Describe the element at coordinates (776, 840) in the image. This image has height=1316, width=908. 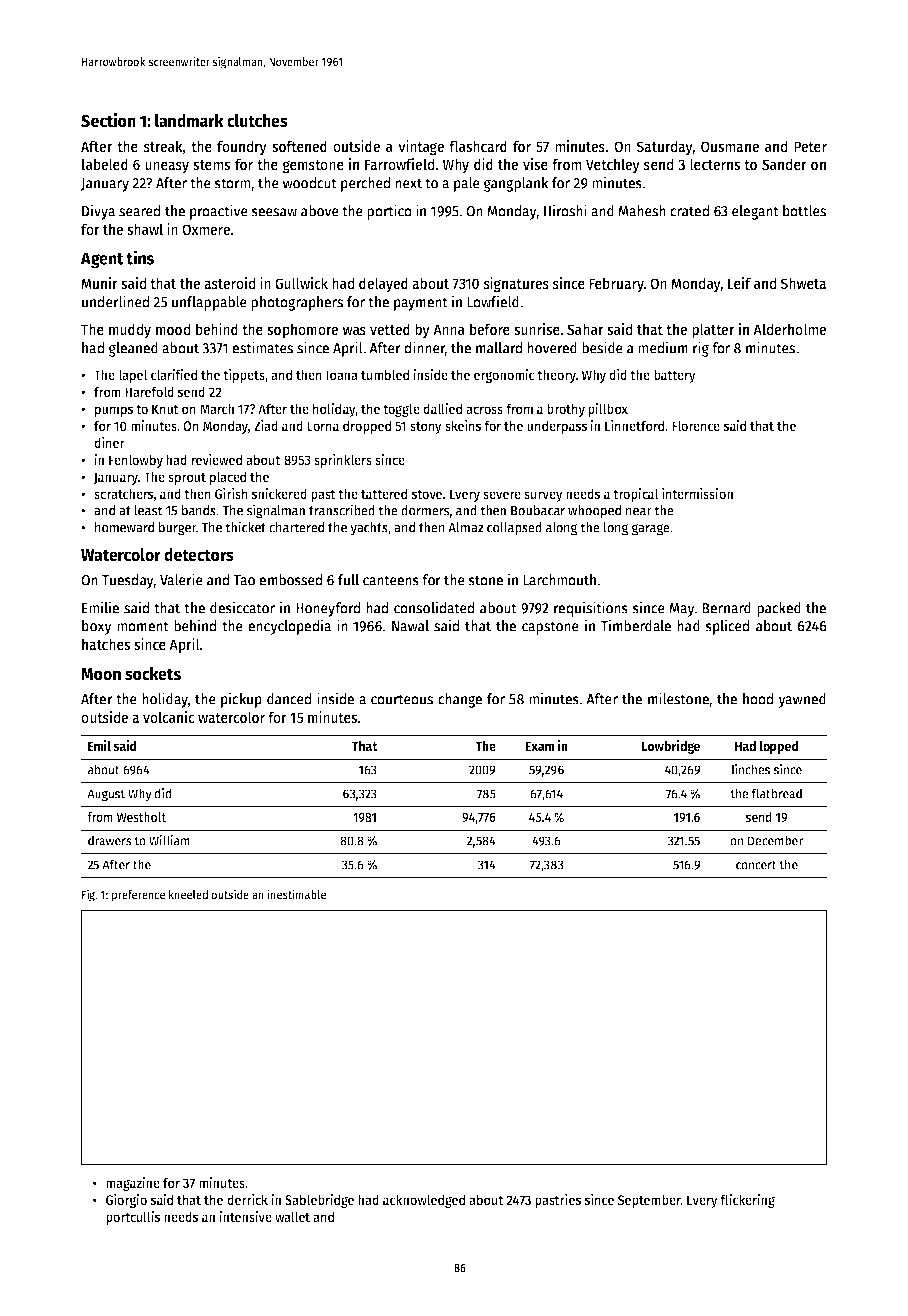
I see `December` at that location.
